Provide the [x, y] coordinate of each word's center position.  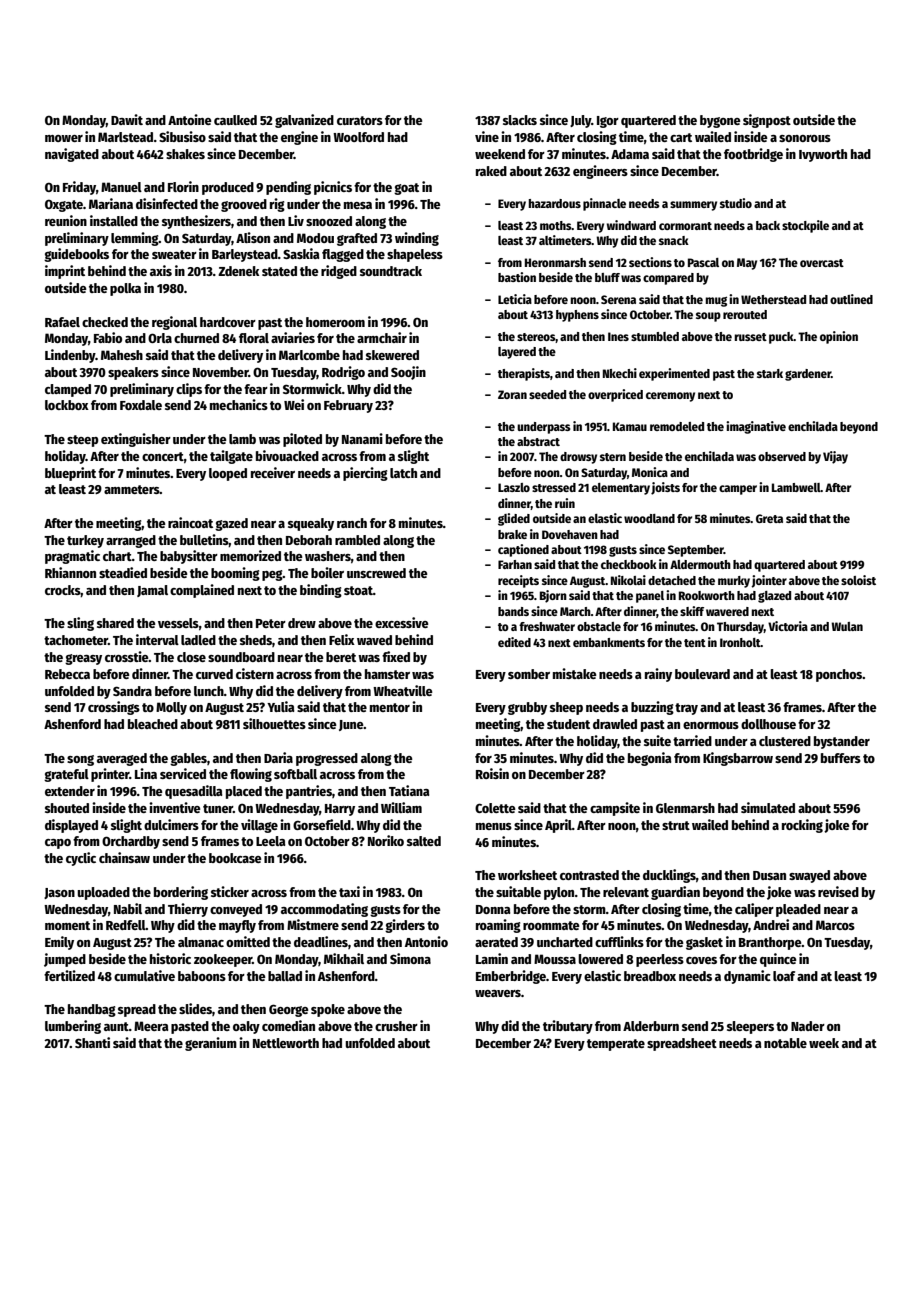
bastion [517, 277]
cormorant [685, 226]
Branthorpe [770, 943]
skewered [392, 355]
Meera [151, 1026]
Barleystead [245, 255]
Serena [618, 299]
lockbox [67, 405]
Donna [493, 909]
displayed [71, 826]
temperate [616, 1045]
